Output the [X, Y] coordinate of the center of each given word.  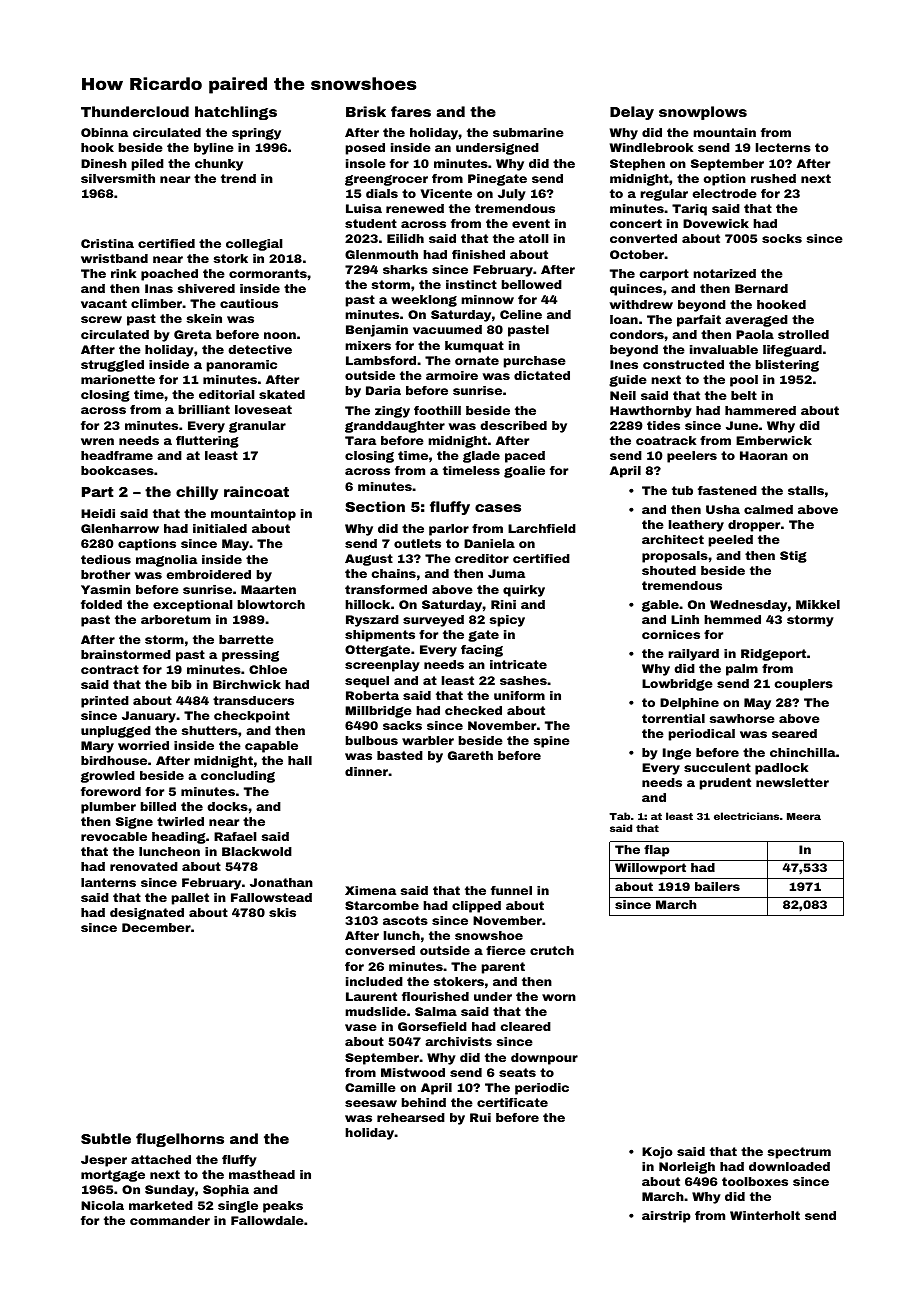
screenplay [382, 666]
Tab [619, 816]
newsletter [792, 782]
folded [101, 604]
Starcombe [382, 905]
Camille [370, 1087]
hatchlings [236, 113]
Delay [632, 113]
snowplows [703, 113]
